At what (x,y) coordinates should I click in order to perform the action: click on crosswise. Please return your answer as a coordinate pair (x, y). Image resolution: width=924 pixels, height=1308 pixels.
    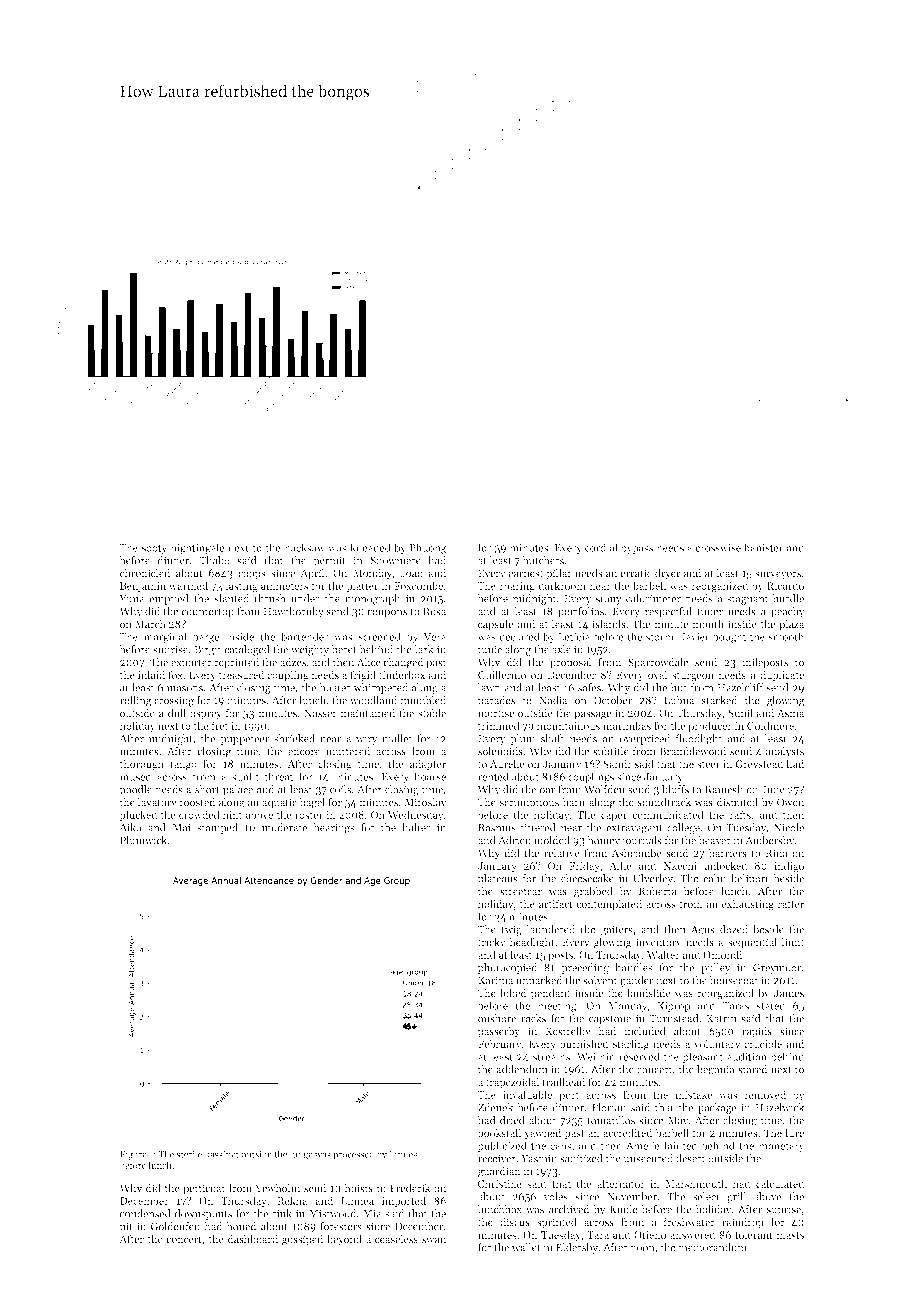
    Looking at the image, I should click on (718, 548).
